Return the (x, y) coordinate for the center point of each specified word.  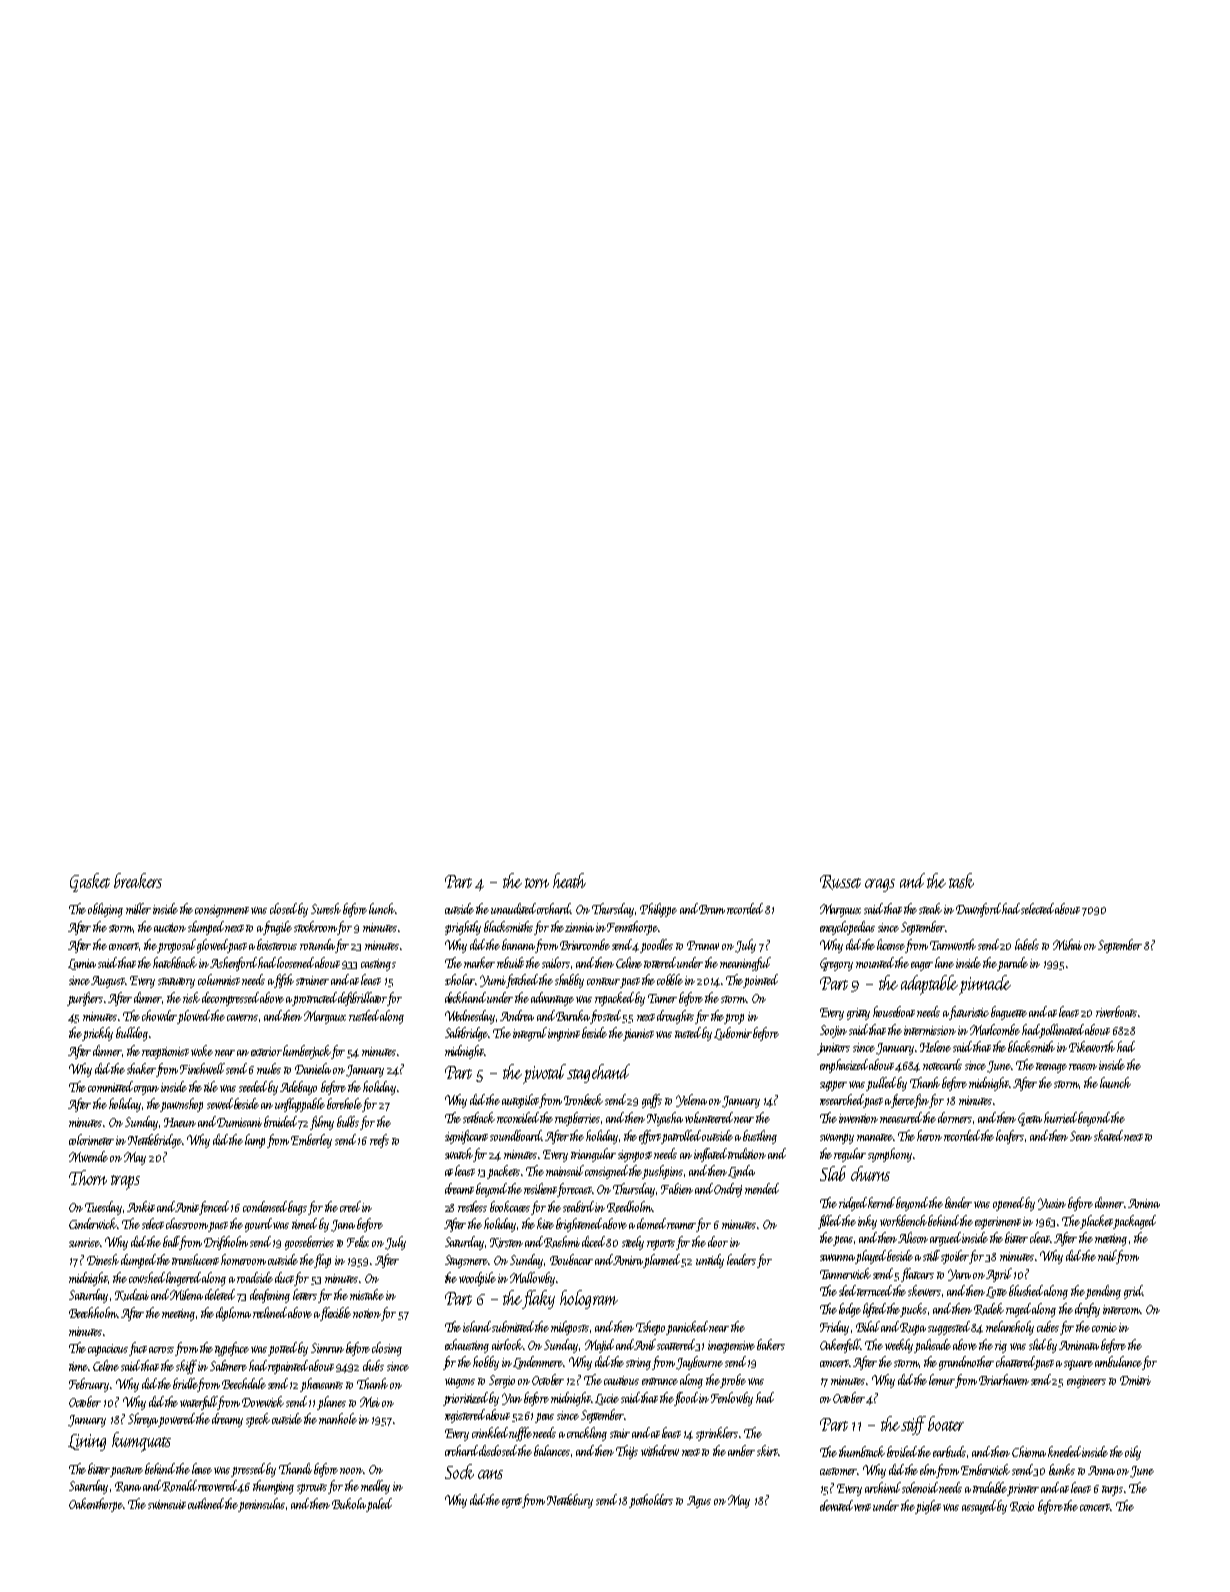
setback (479, 1117)
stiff (913, 1425)
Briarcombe (585, 944)
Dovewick (263, 1401)
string (638, 1364)
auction (170, 927)
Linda (741, 1171)
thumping (273, 1487)
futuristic (969, 1013)
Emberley (311, 1141)
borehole (344, 1103)
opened (1008, 1204)
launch (1115, 1082)
